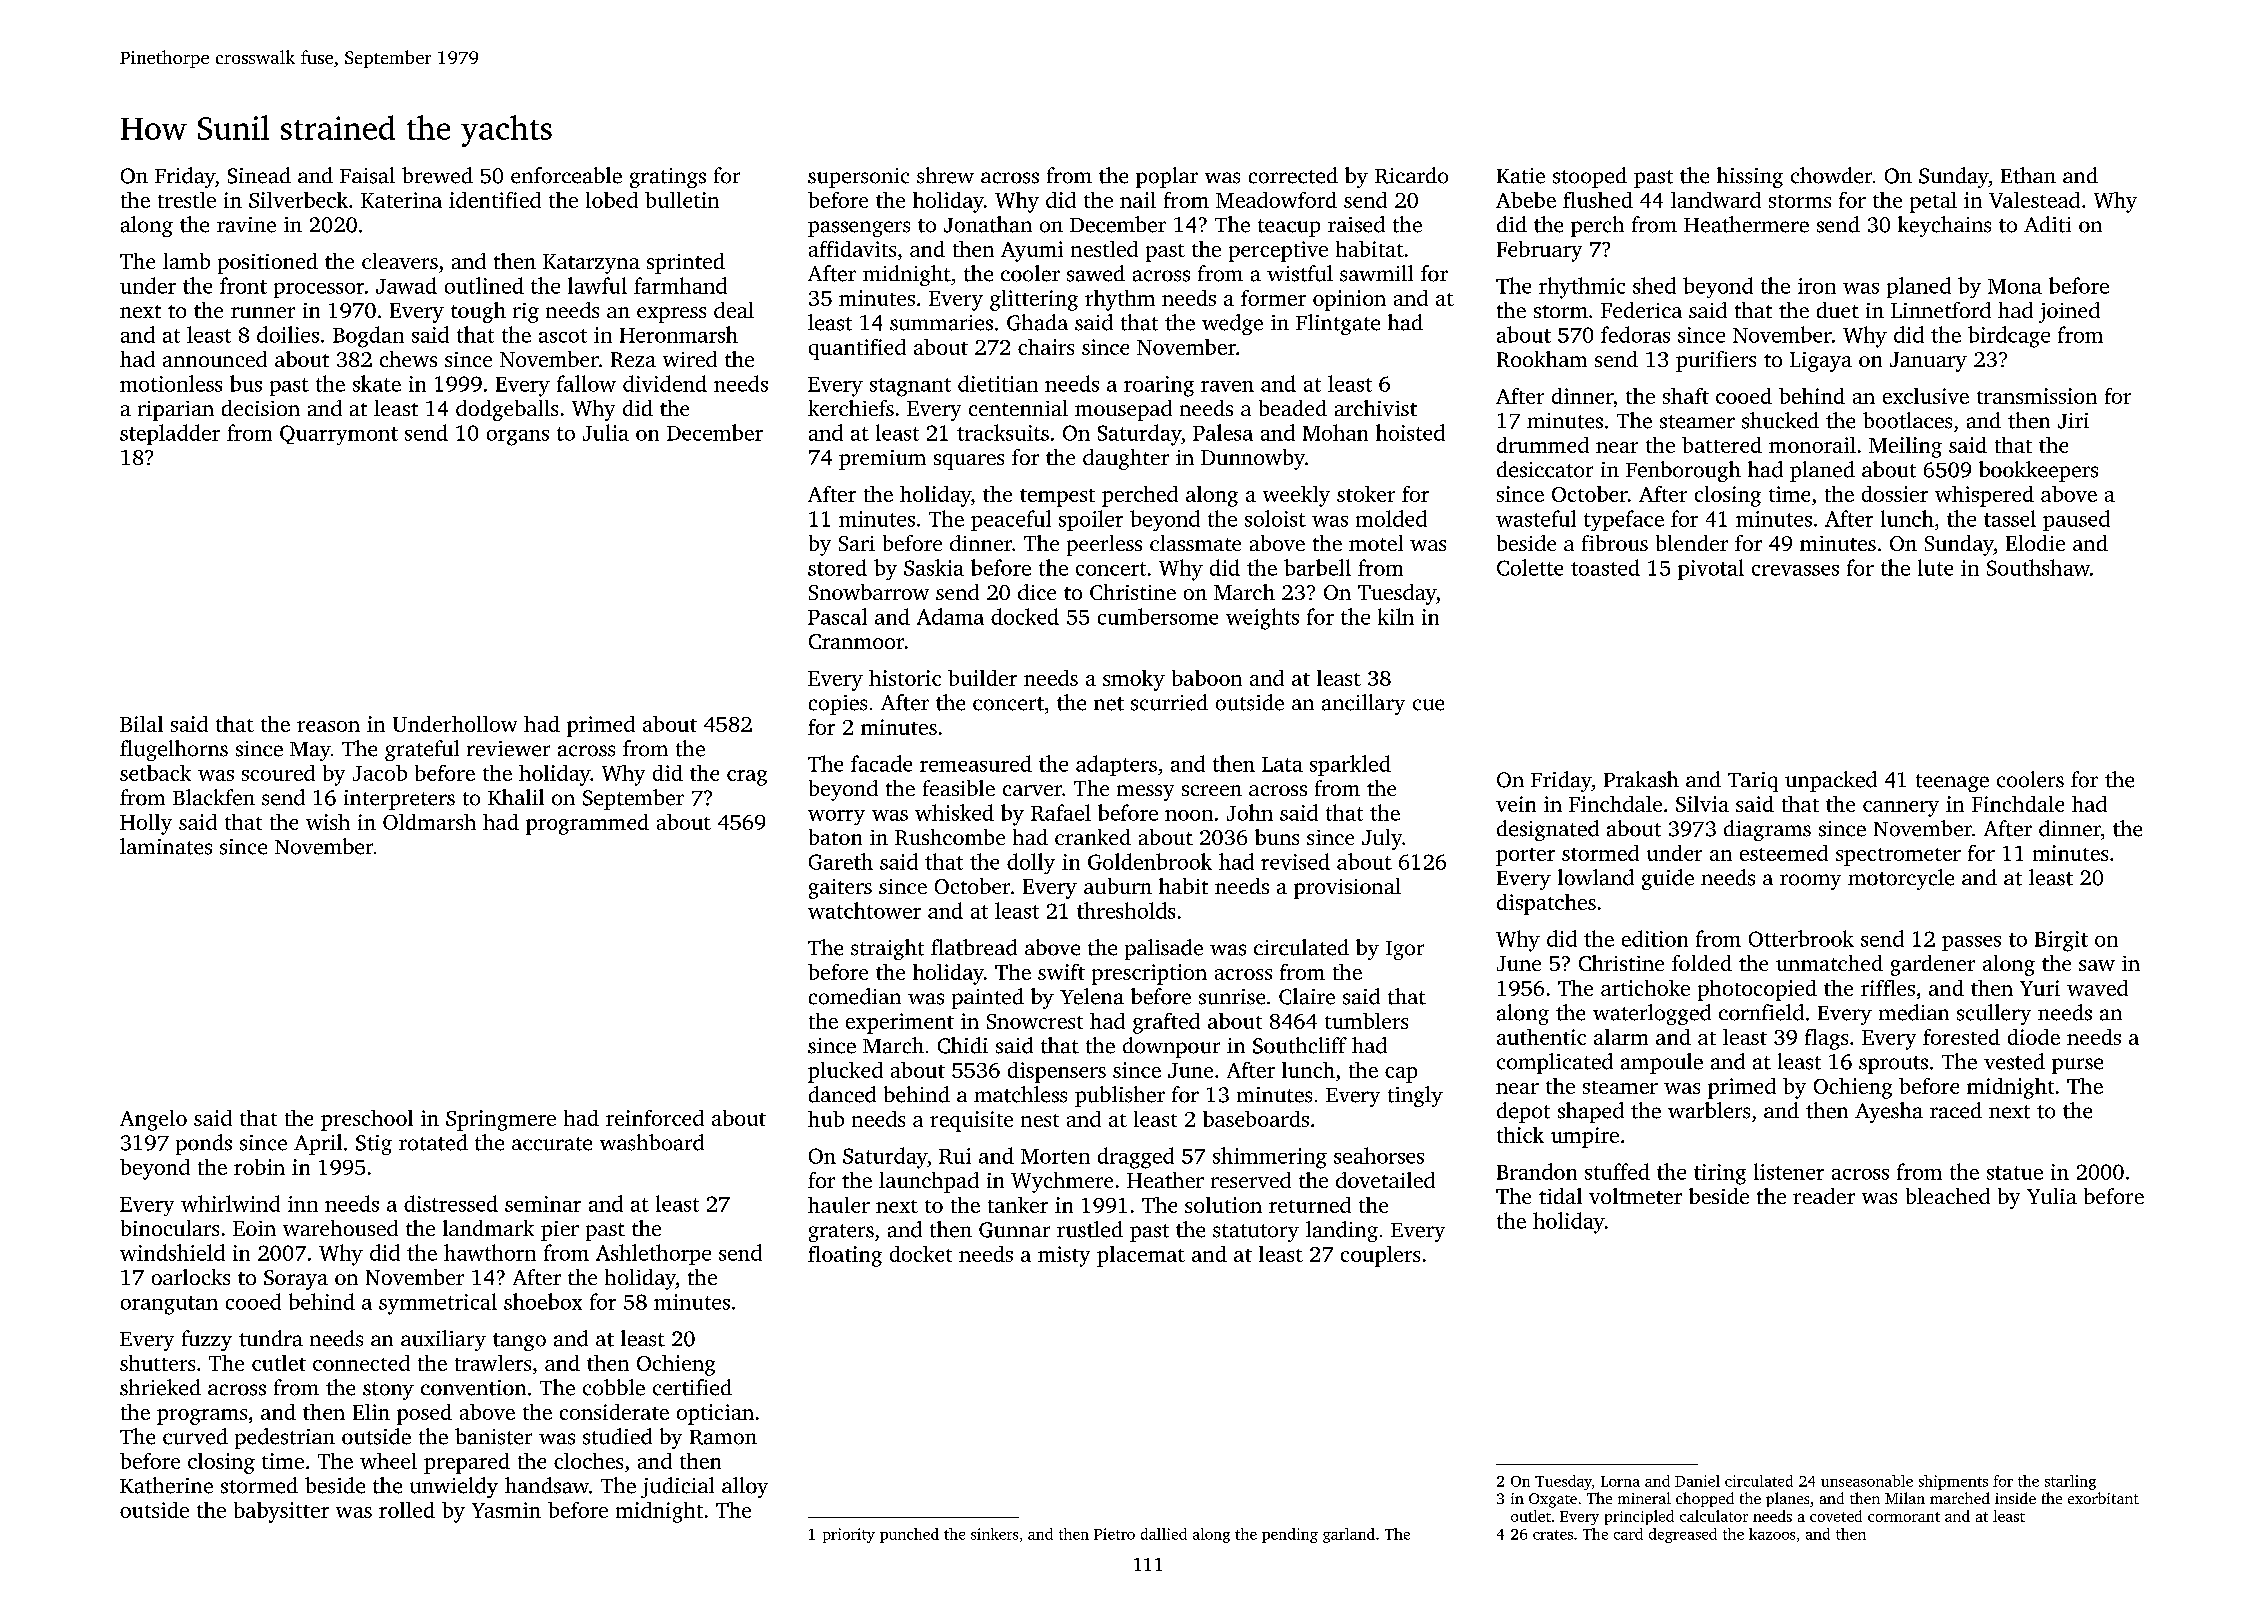 This screenshot has height=1602, width=2265. What do you see at coordinates (881, 763) in the screenshot?
I see `facade` at bounding box center [881, 763].
